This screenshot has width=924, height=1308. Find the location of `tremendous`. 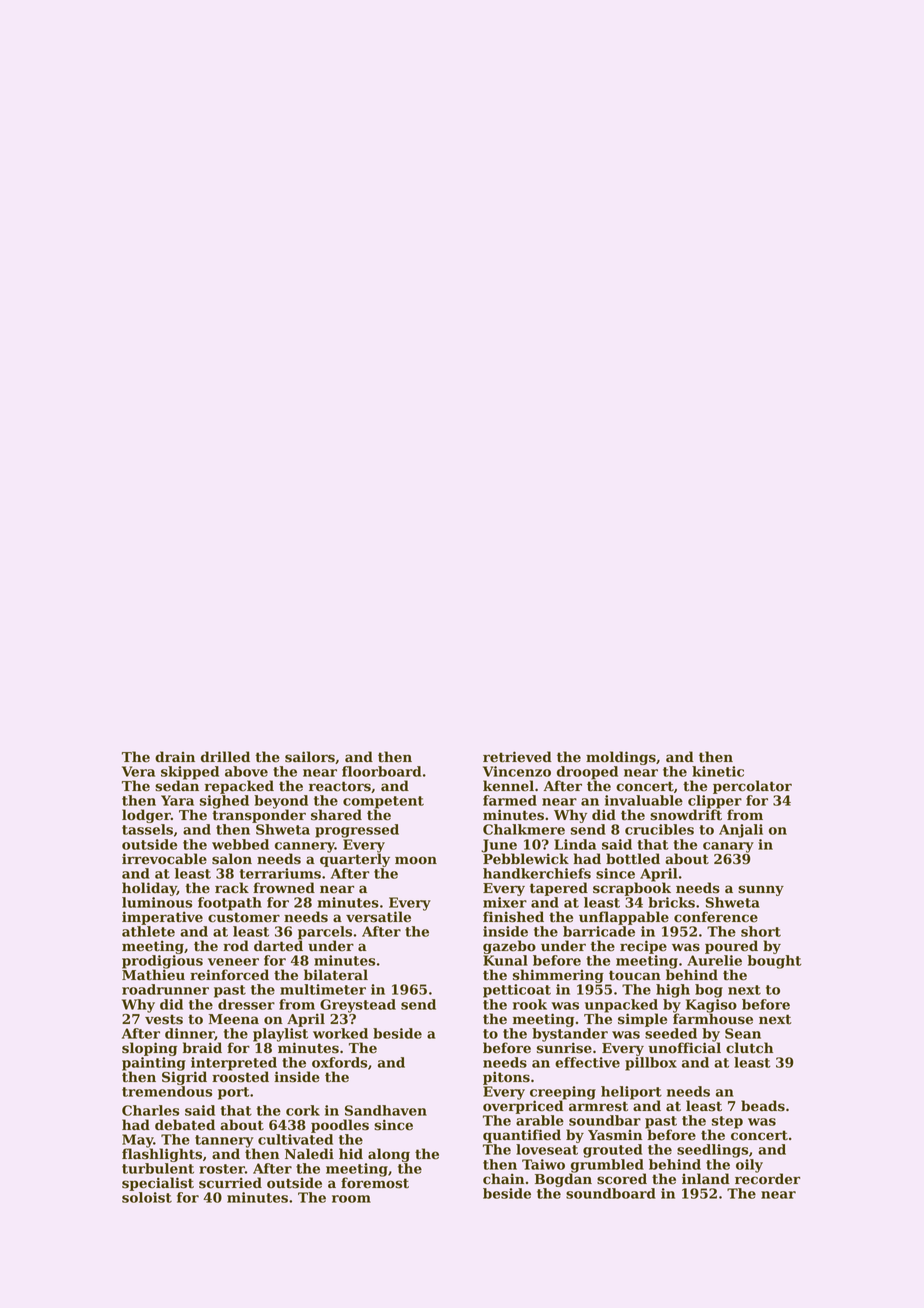

tremendous is located at coordinates (167, 1091).
